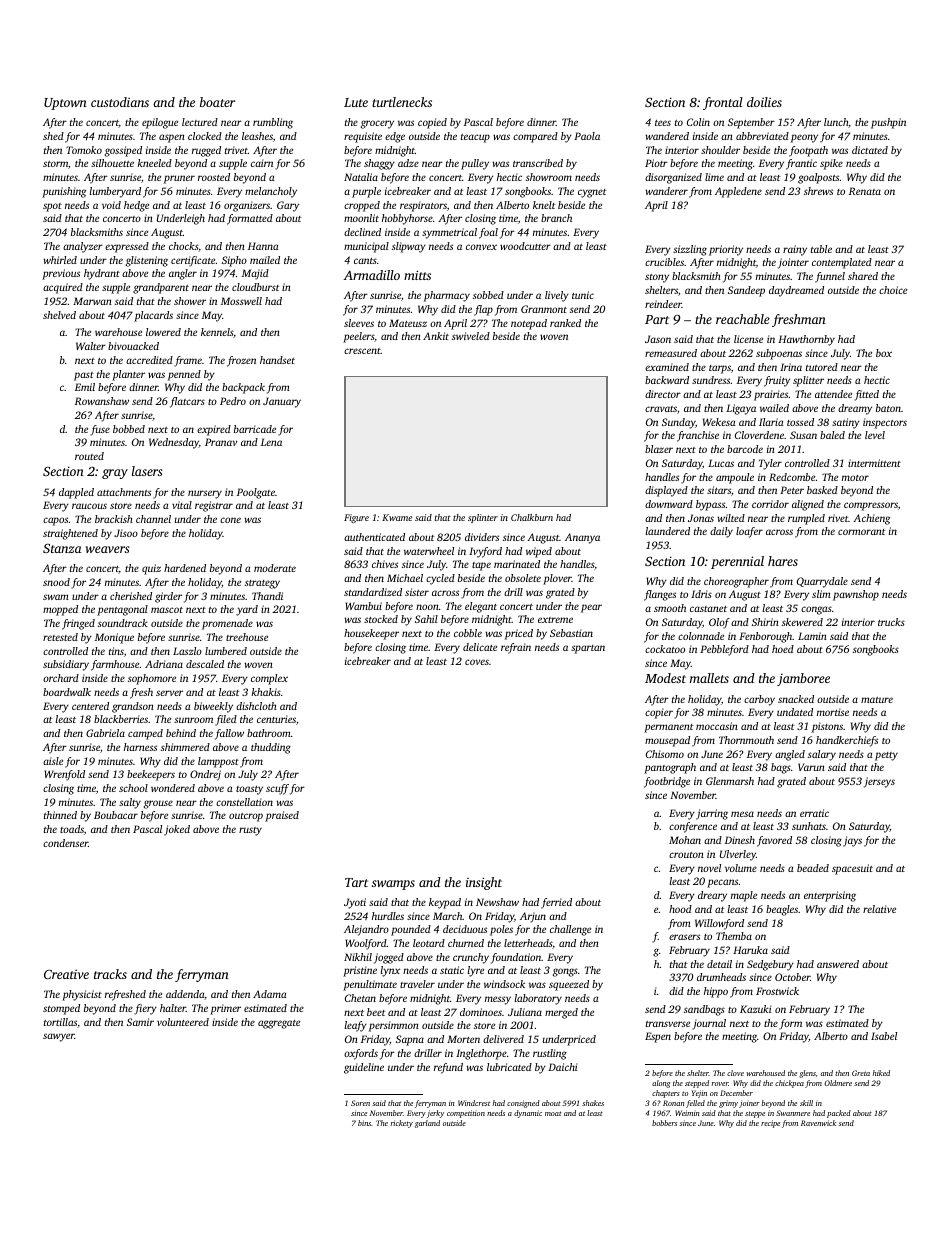 Image resolution: width=952 pixels, height=1233 pixels. What do you see at coordinates (402, 102) in the page?
I see `turtlenecks` at bounding box center [402, 102].
